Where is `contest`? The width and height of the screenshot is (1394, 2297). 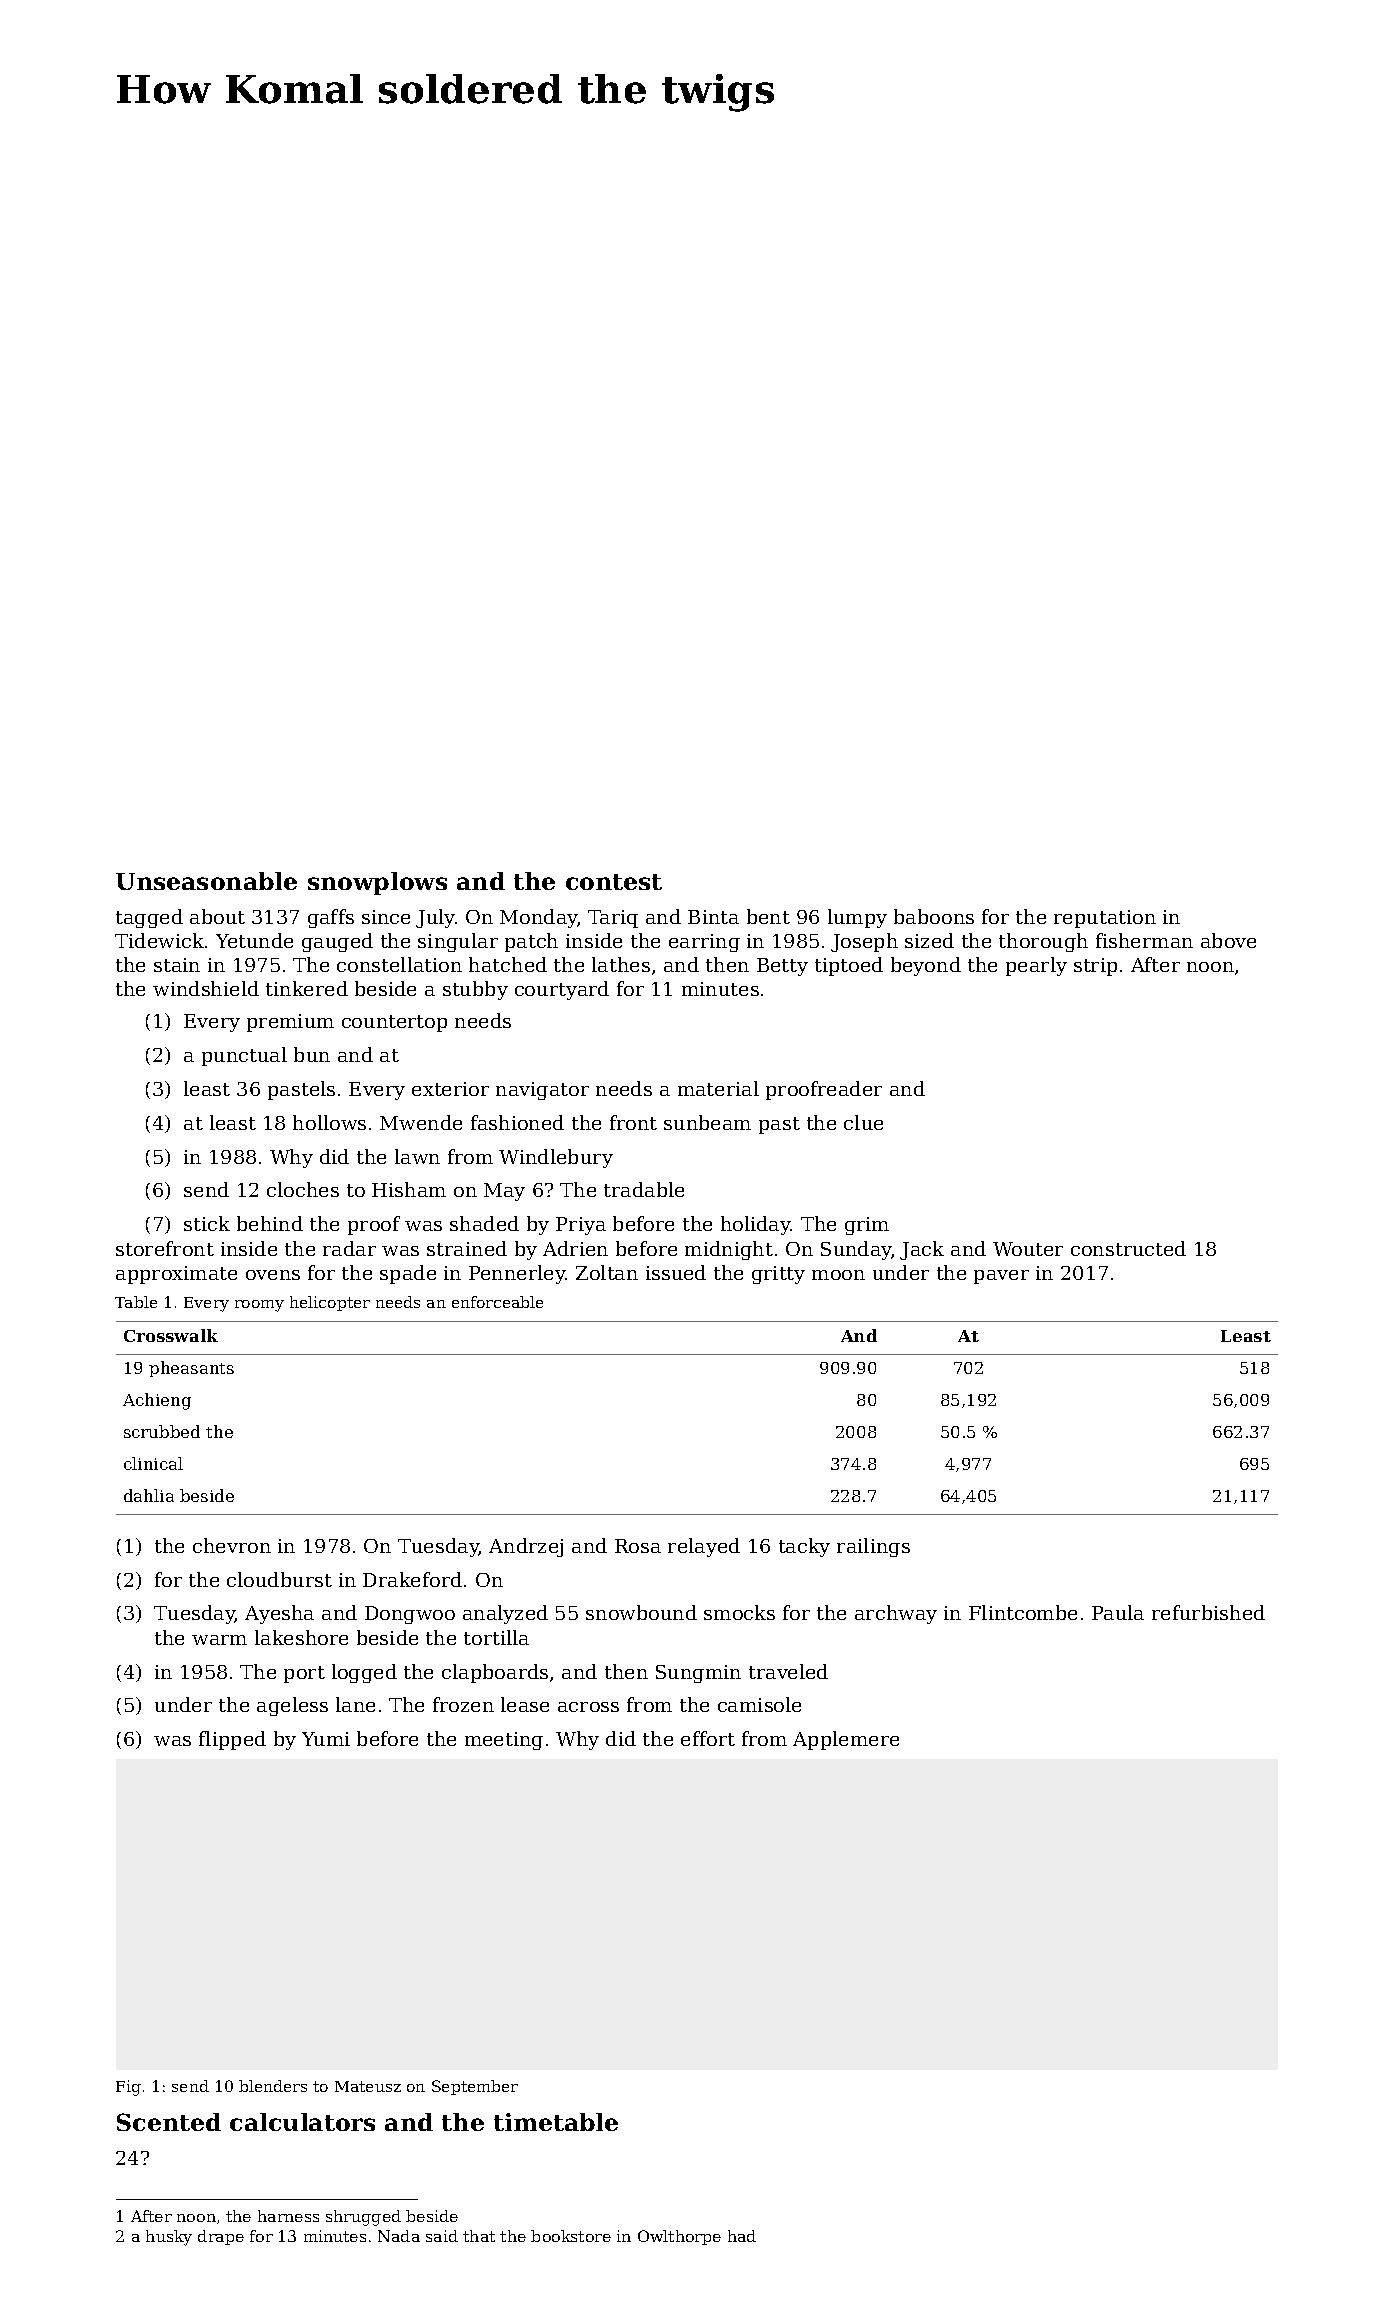 contest is located at coordinates (614, 882).
